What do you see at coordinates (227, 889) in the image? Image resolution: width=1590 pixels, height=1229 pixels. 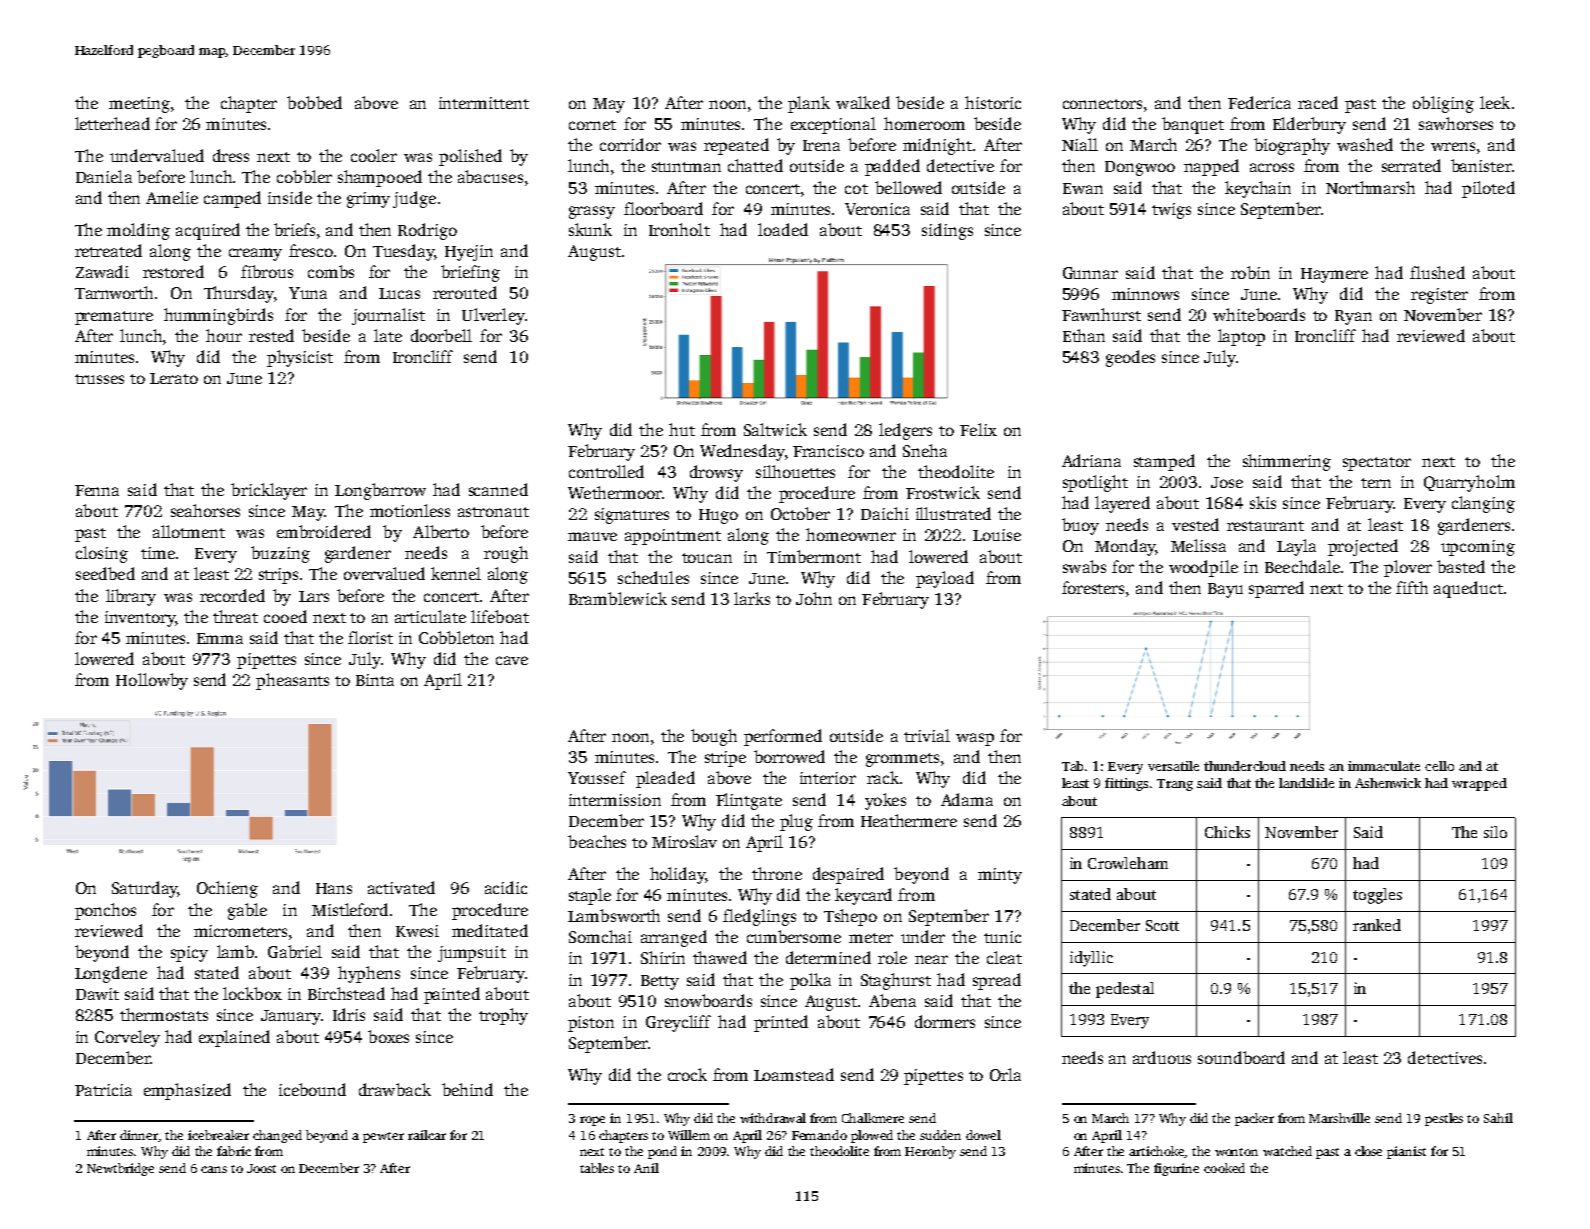 I see `Ochieng` at bounding box center [227, 889].
